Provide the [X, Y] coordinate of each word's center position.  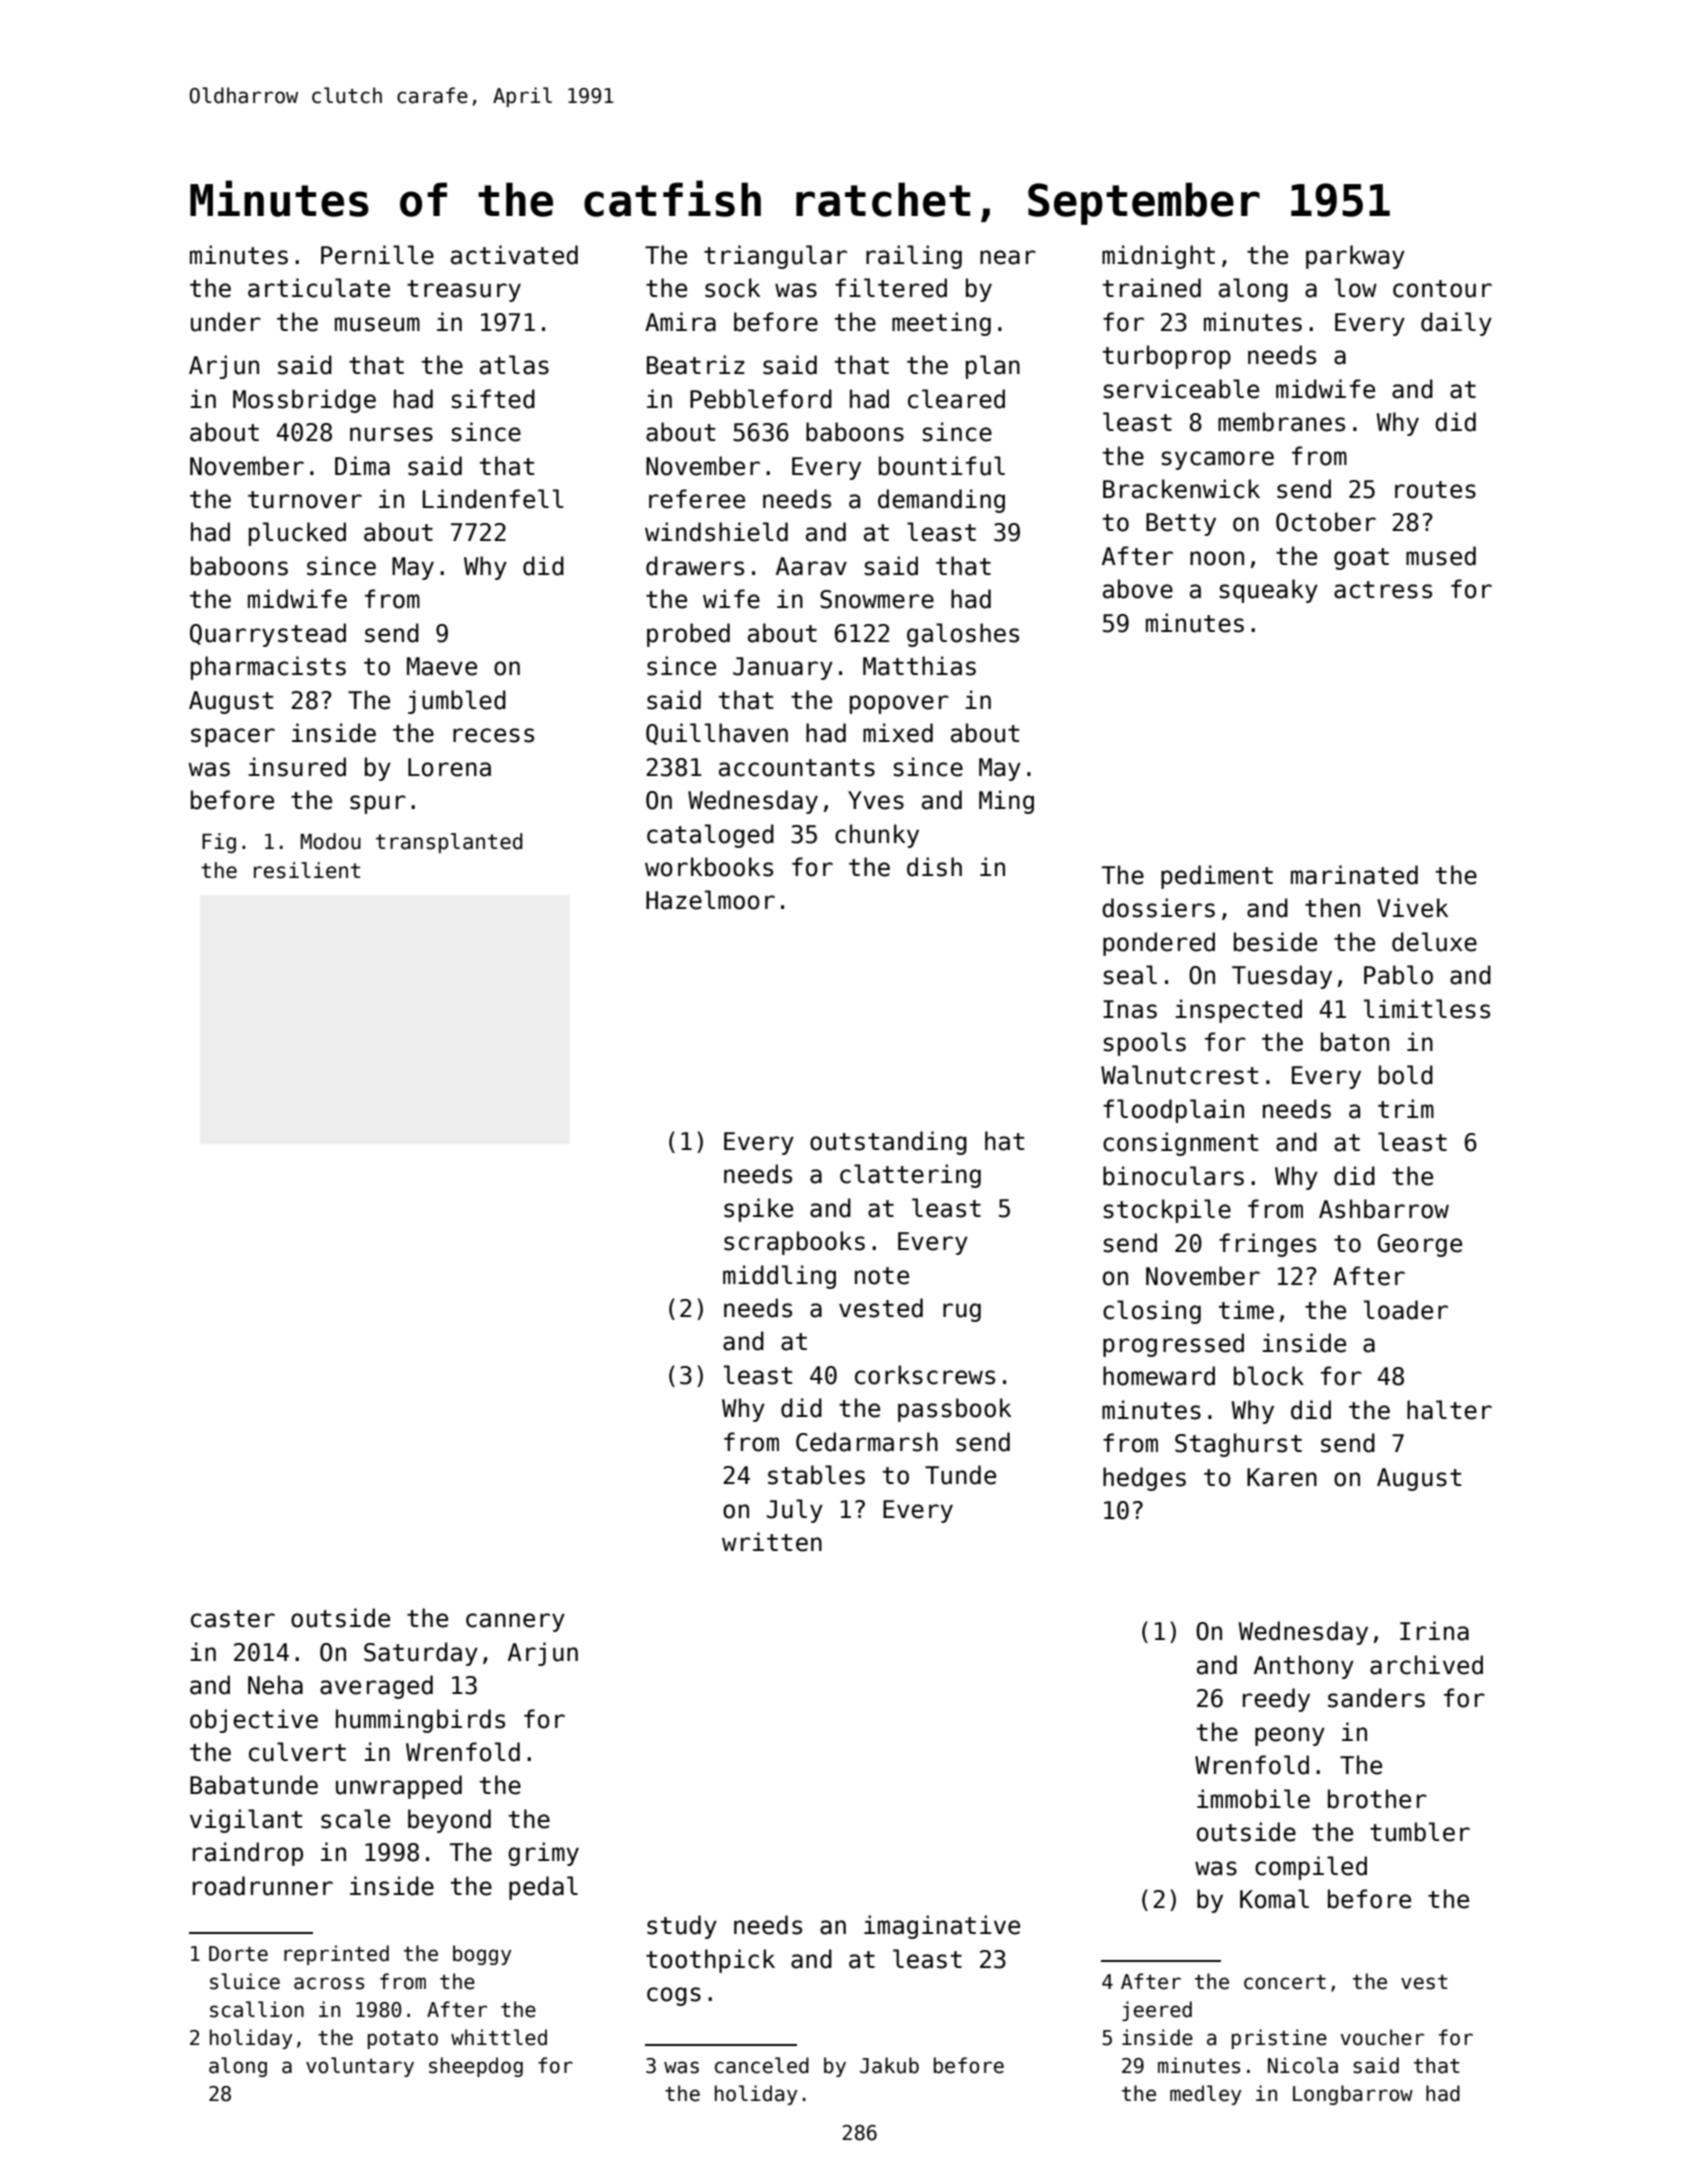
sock [732, 288]
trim [1406, 1108]
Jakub [889, 2065]
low [1356, 288]
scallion [257, 2009]
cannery [515, 1622]
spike [758, 1210]
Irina [1434, 1631]
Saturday [421, 1654]
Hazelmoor [710, 900]
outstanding [888, 1143]
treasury [464, 291]
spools [1144, 1044]
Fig [219, 843]
